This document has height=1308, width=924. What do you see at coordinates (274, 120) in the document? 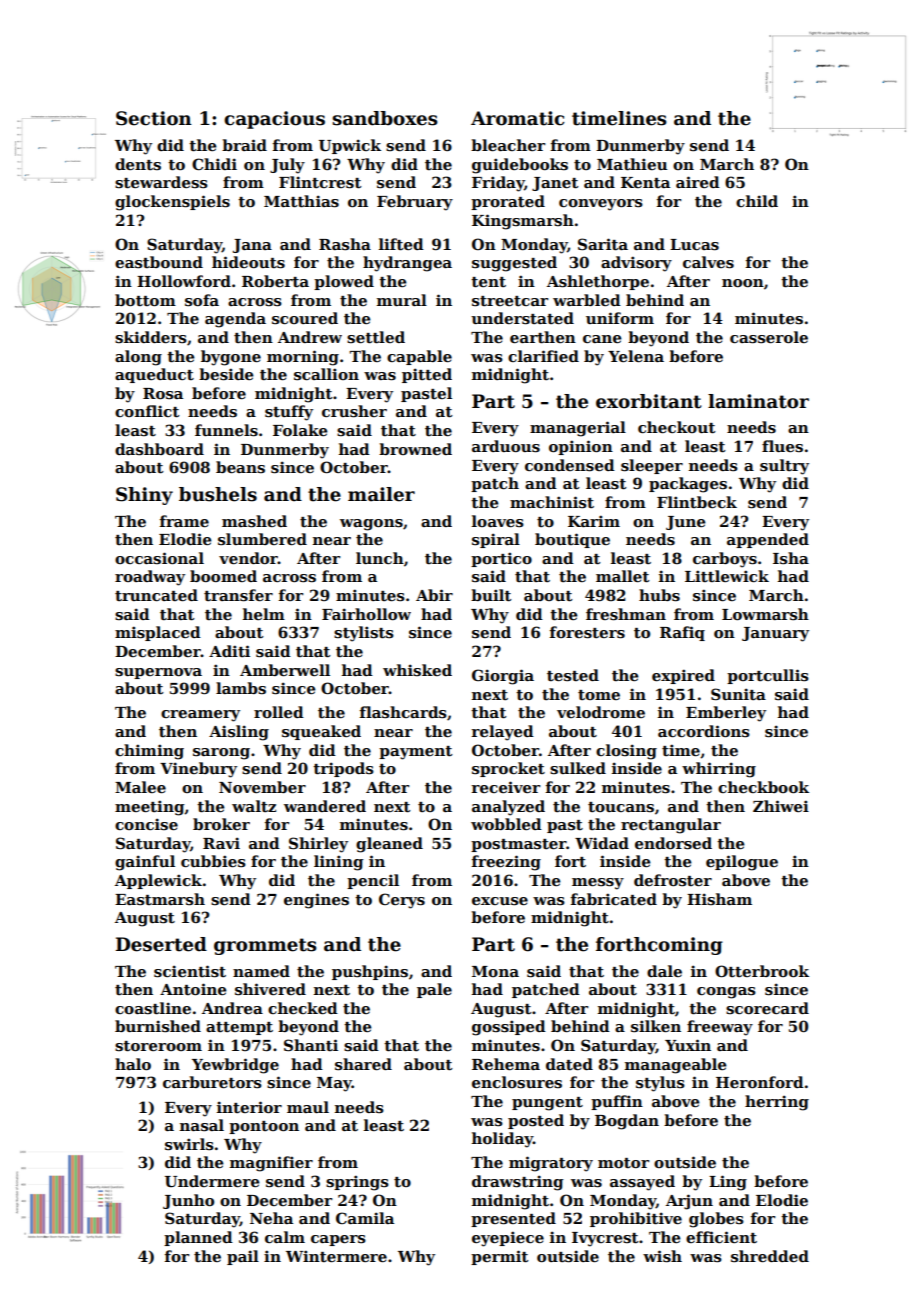
I see `capacious` at bounding box center [274, 120].
